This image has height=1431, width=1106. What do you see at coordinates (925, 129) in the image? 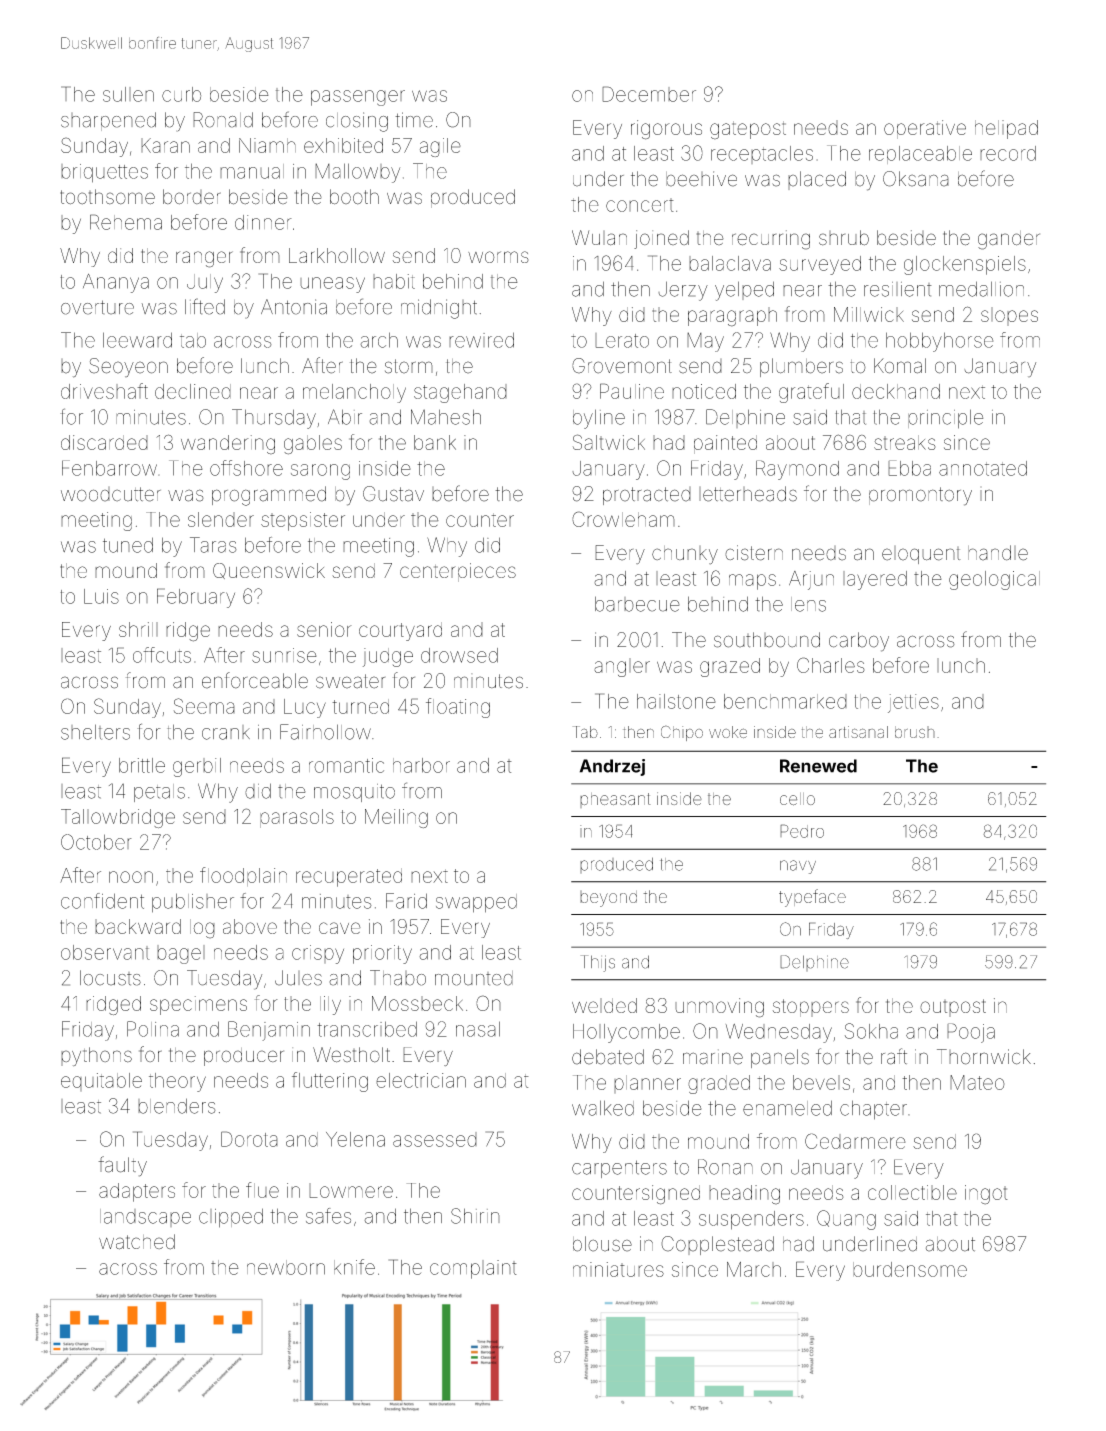
I see `operative` at bounding box center [925, 129].
